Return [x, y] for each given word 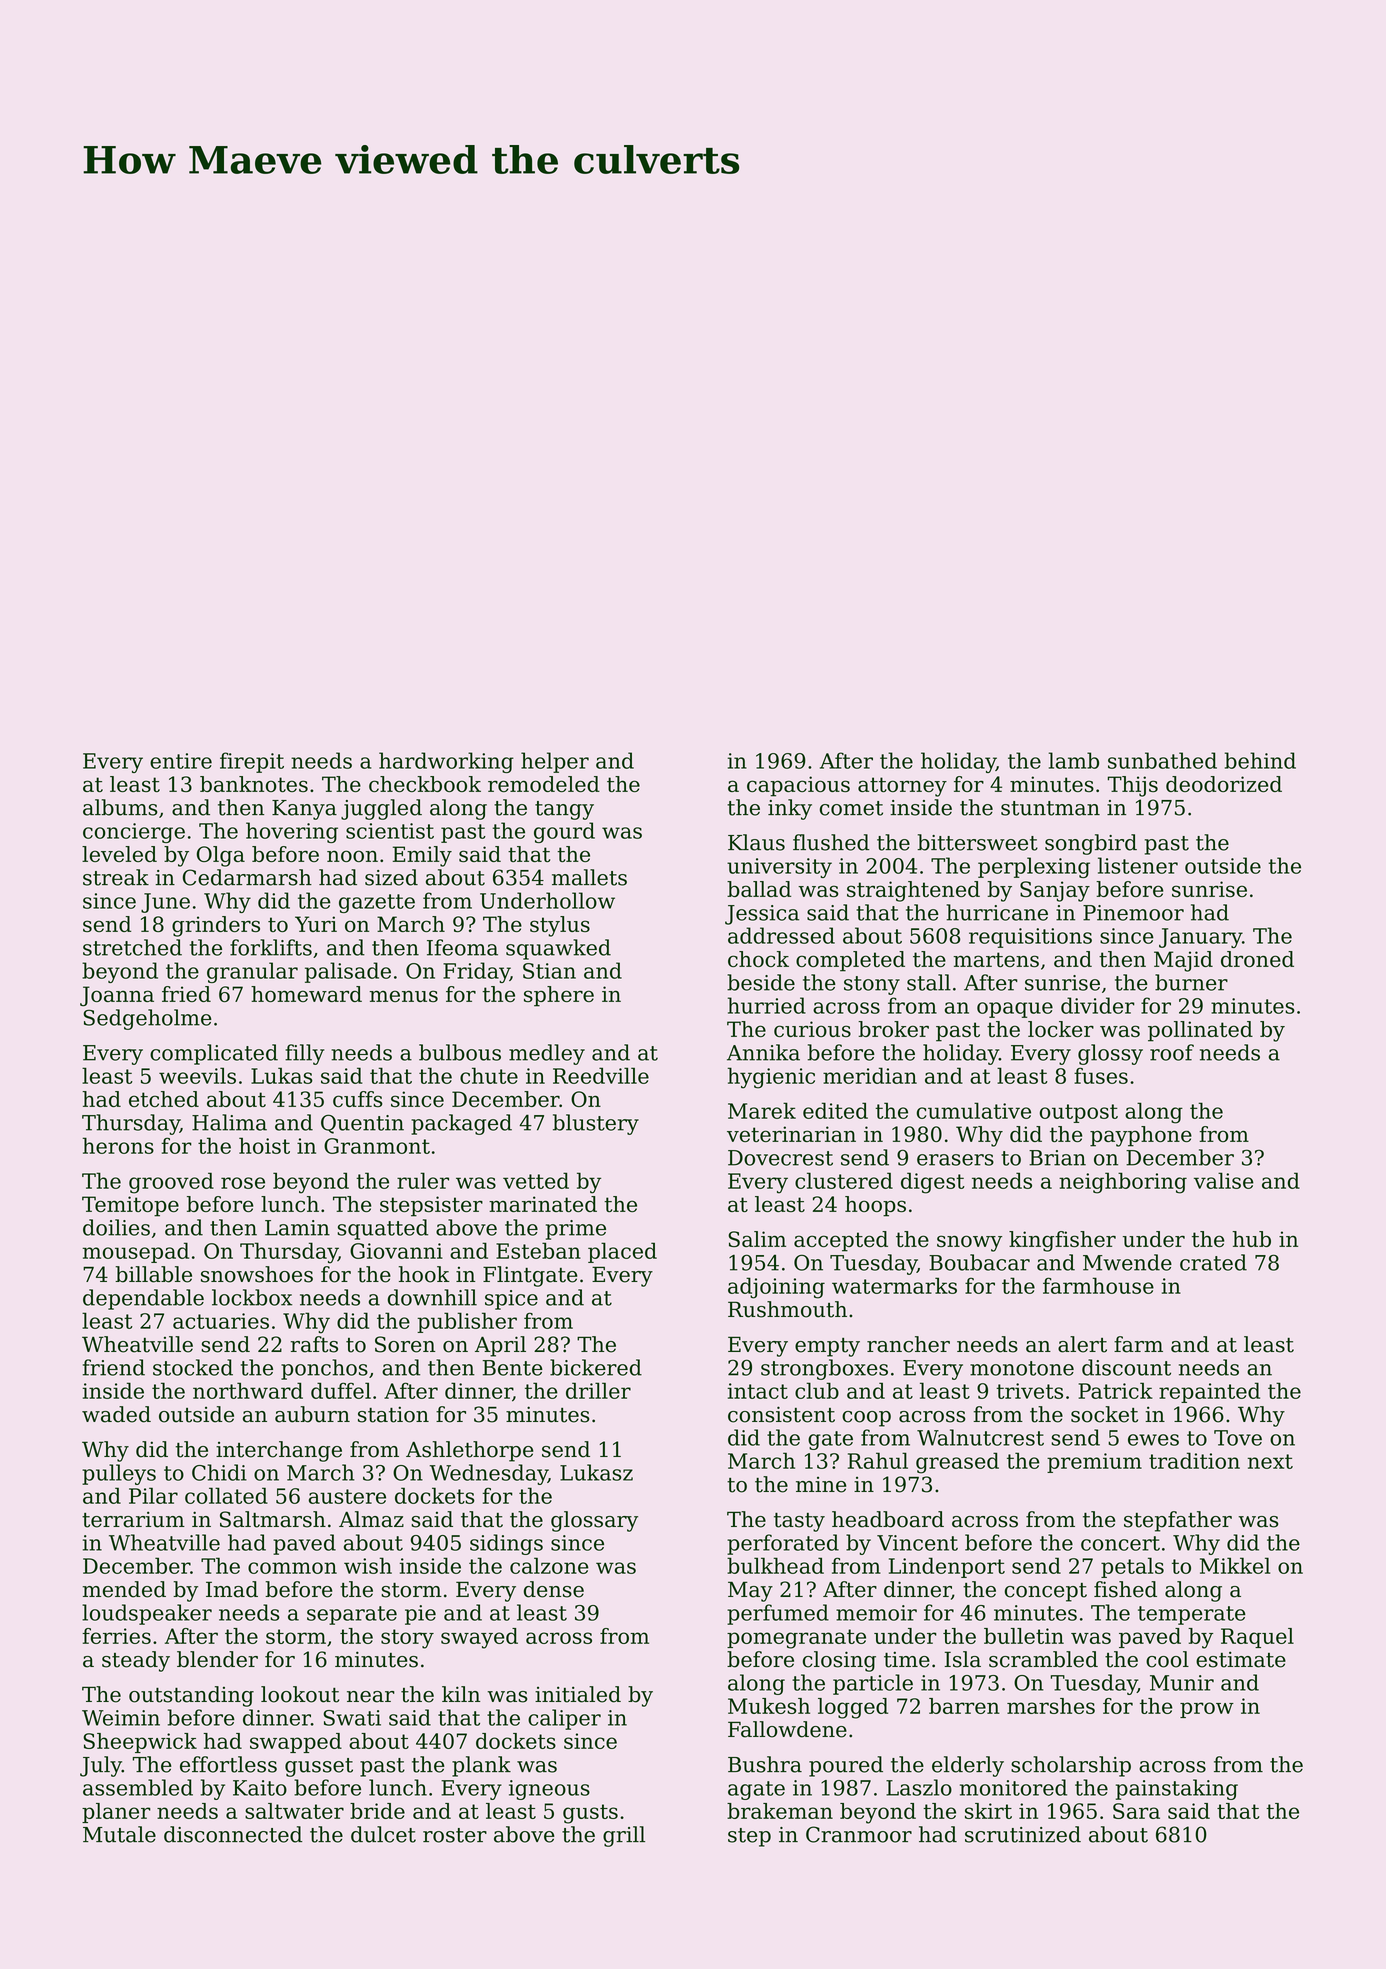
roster [455, 1835]
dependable [143, 1299]
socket [1104, 1414]
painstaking [1177, 1789]
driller [598, 1390]
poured [846, 1766]
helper [555, 762]
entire [181, 761]
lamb [1074, 760]
